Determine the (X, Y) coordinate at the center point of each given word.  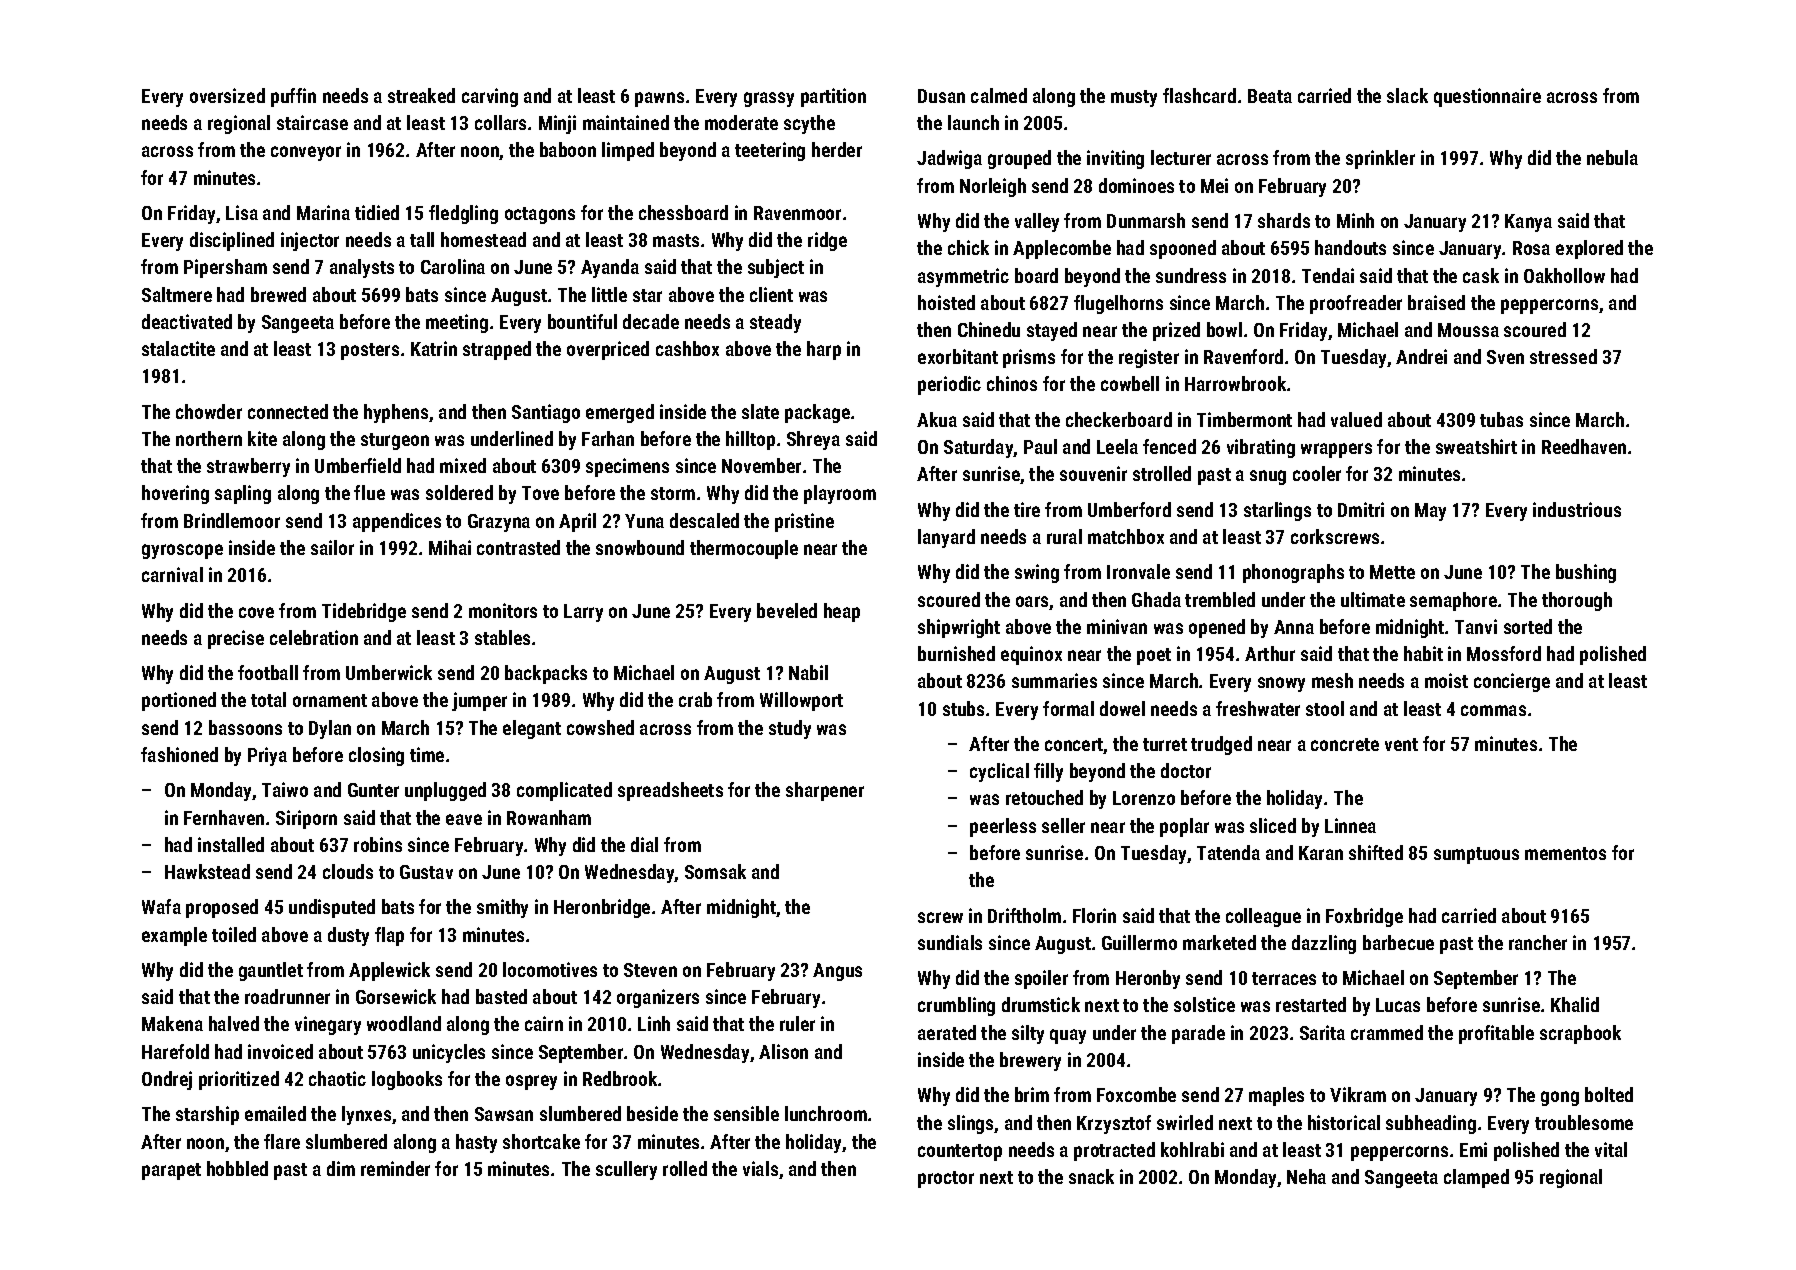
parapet (171, 1171)
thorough (1577, 601)
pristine (804, 522)
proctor (946, 1179)
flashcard (1199, 95)
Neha (1306, 1176)
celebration (314, 637)
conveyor (306, 153)
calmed (999, 95)
